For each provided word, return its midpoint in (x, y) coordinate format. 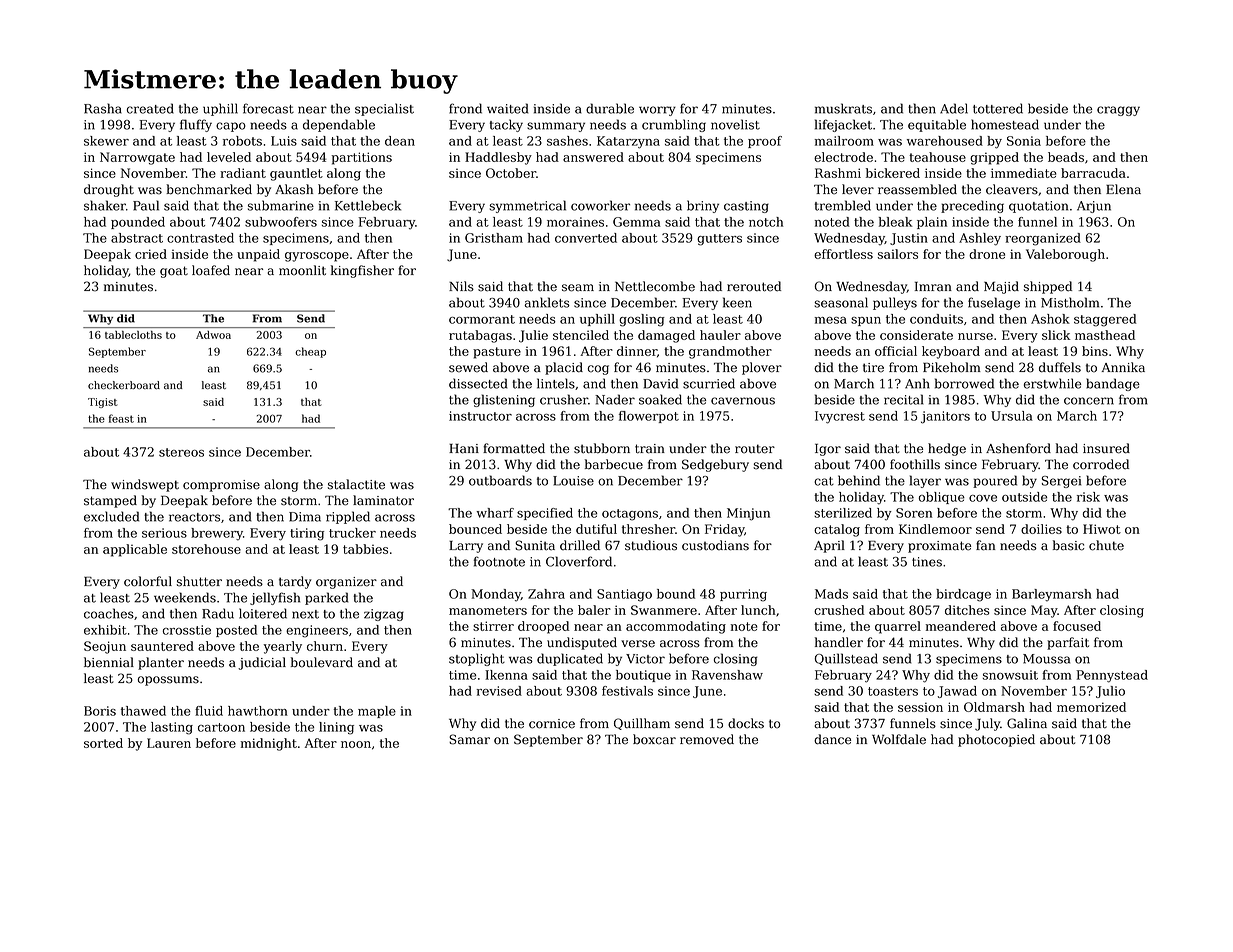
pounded (138, 223)
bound (676, 594)
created (150, 108)
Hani (464, 449)
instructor (480, 416)
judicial (262, 663)
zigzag (384, 615)
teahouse (937, 157)
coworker (600, 205)
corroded (1101, 464)
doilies (1041, 529)
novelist (735, 124)
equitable (937, 125)
